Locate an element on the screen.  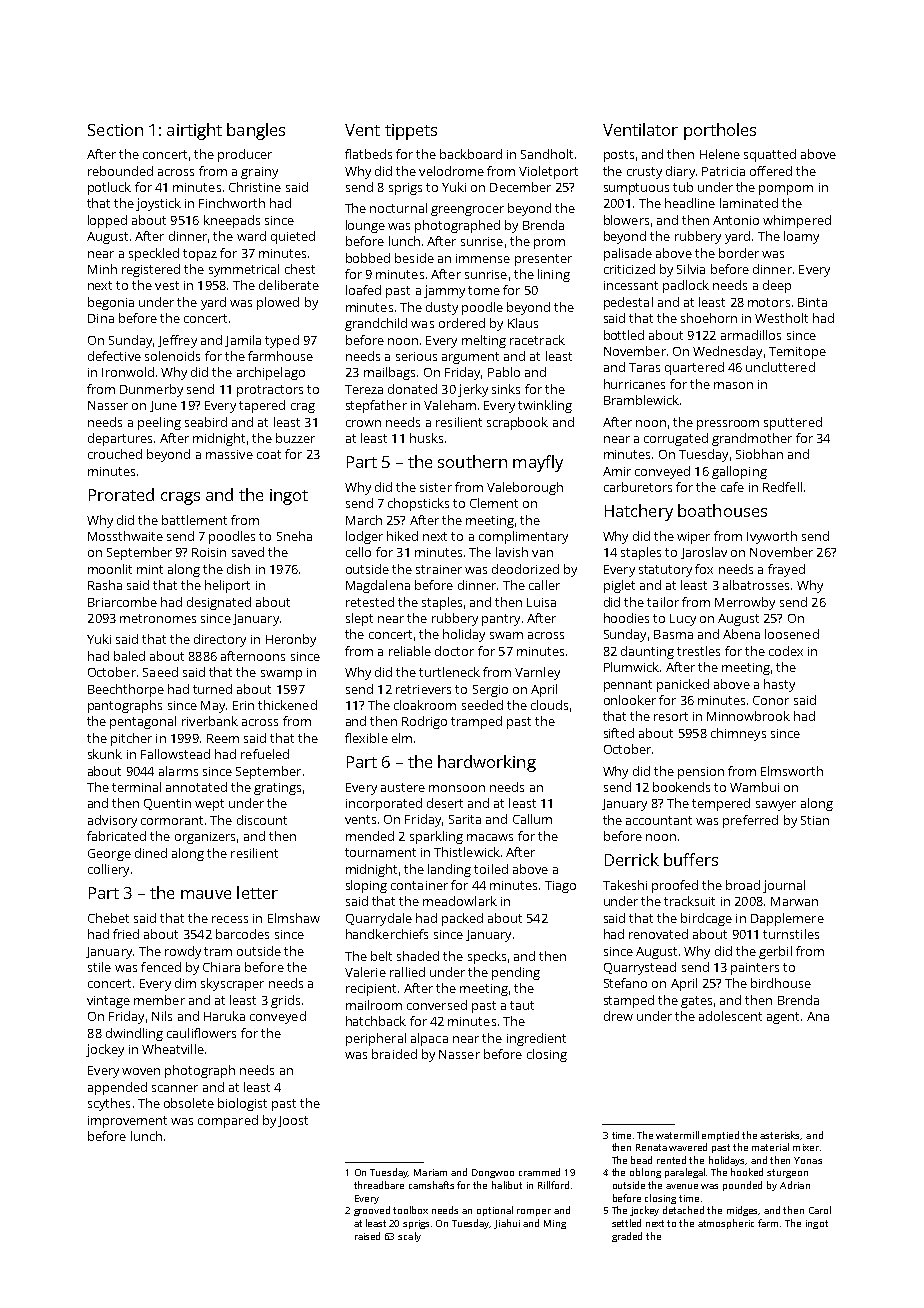
Heronby is located at coordinates (291, 640).
